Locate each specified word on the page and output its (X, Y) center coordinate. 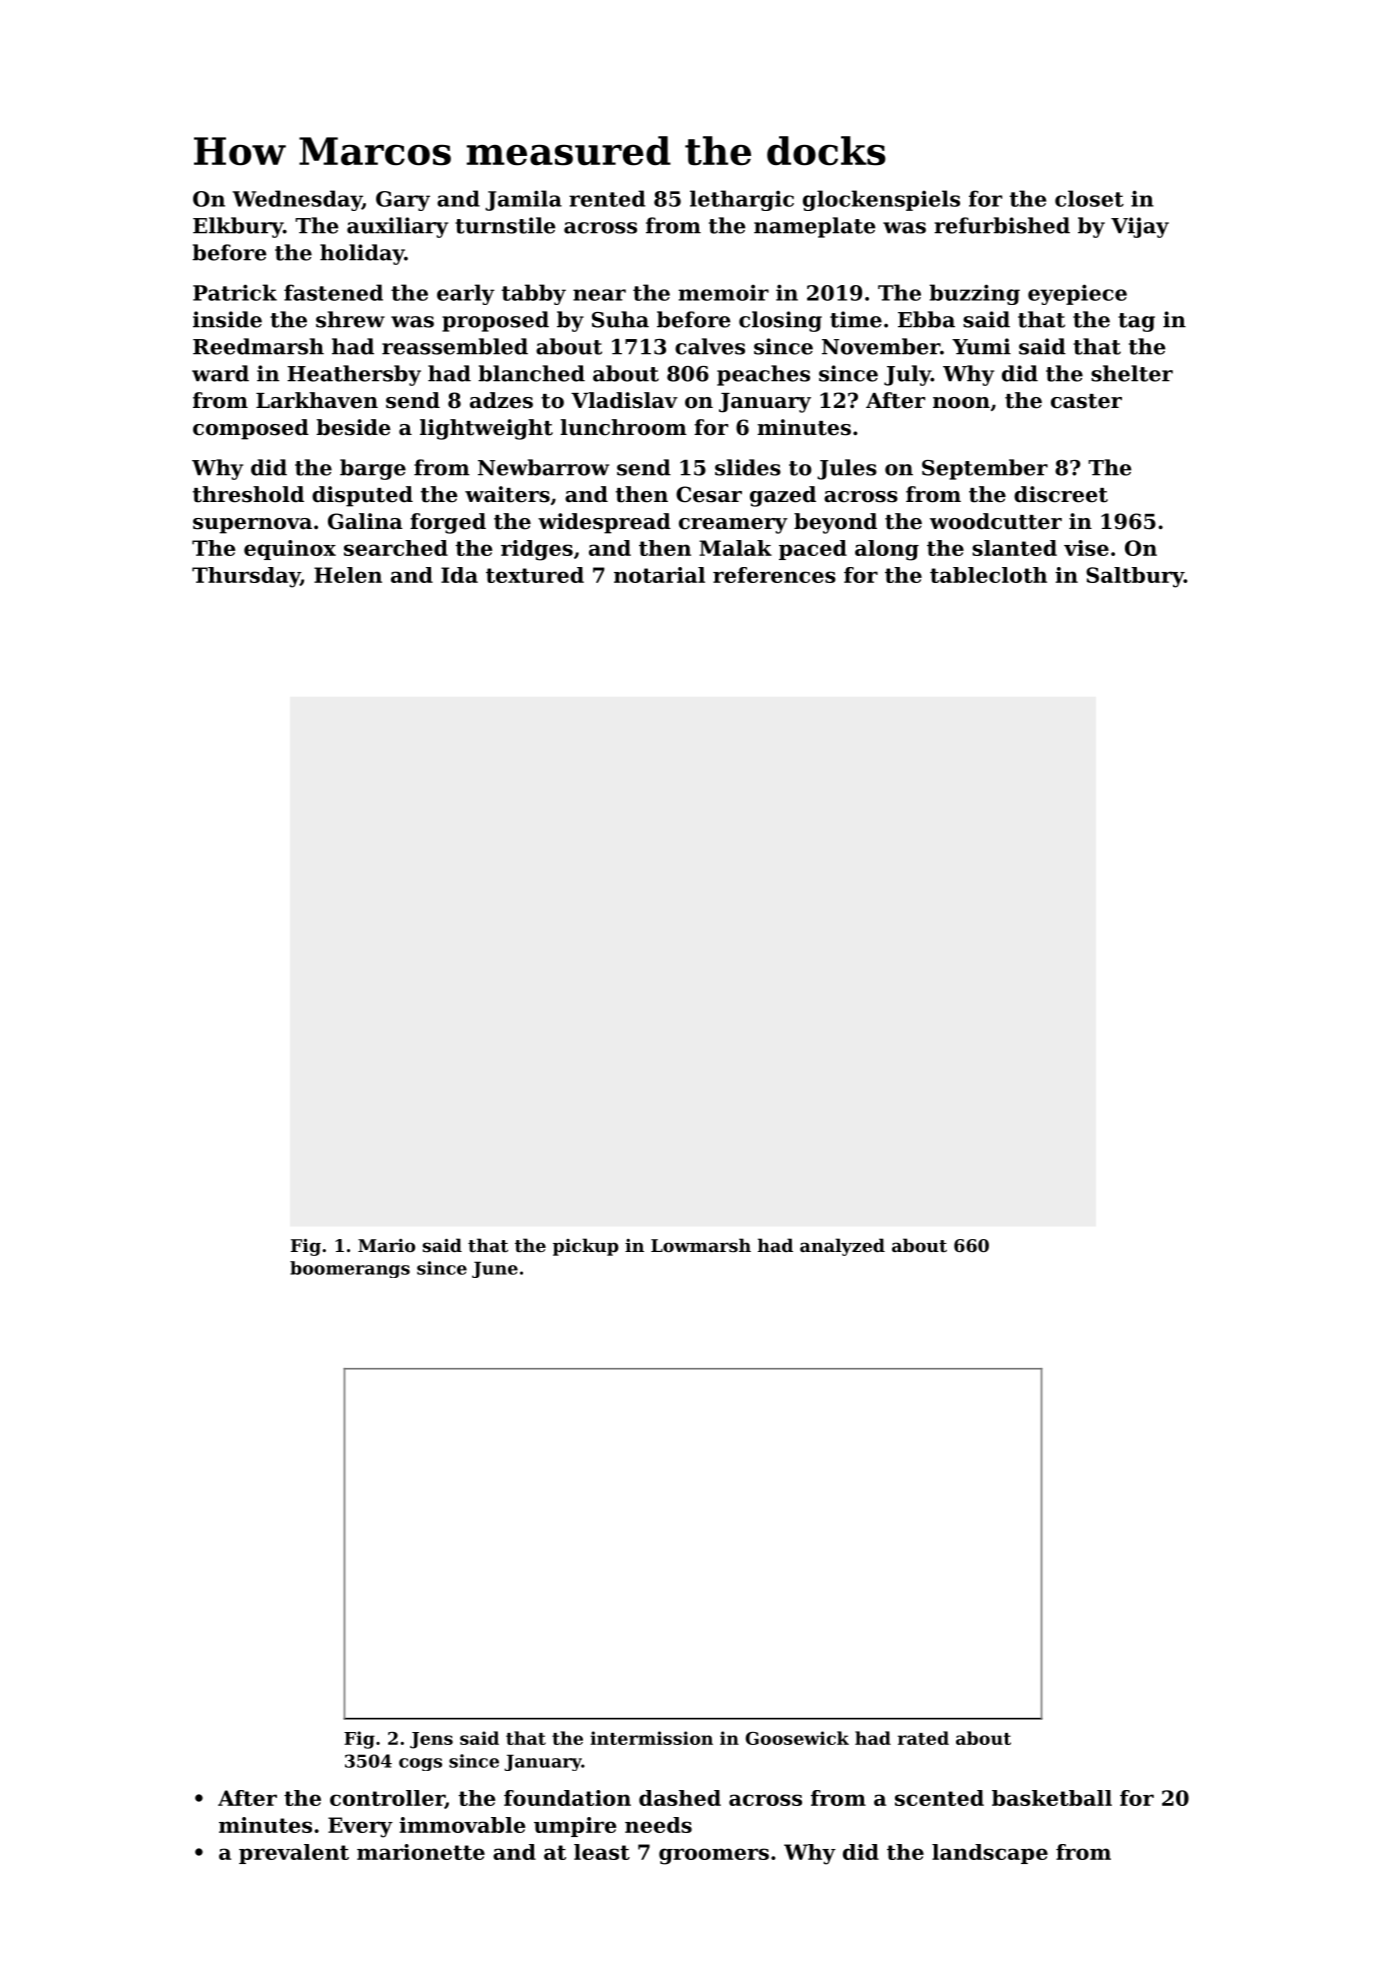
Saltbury (1135, 577)
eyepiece (1077, 294)
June (495, 1269)
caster (1086, 401)
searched (396, 548)
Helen (348, 575)
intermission (651, 1738)
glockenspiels (881, 200)
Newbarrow (543, 467)
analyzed (842, 1247)
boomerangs (350, 1269)
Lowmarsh (701, 1245)
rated (923, 1738)
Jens (431, 1740)
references (774, 575)
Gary (403, 201)
